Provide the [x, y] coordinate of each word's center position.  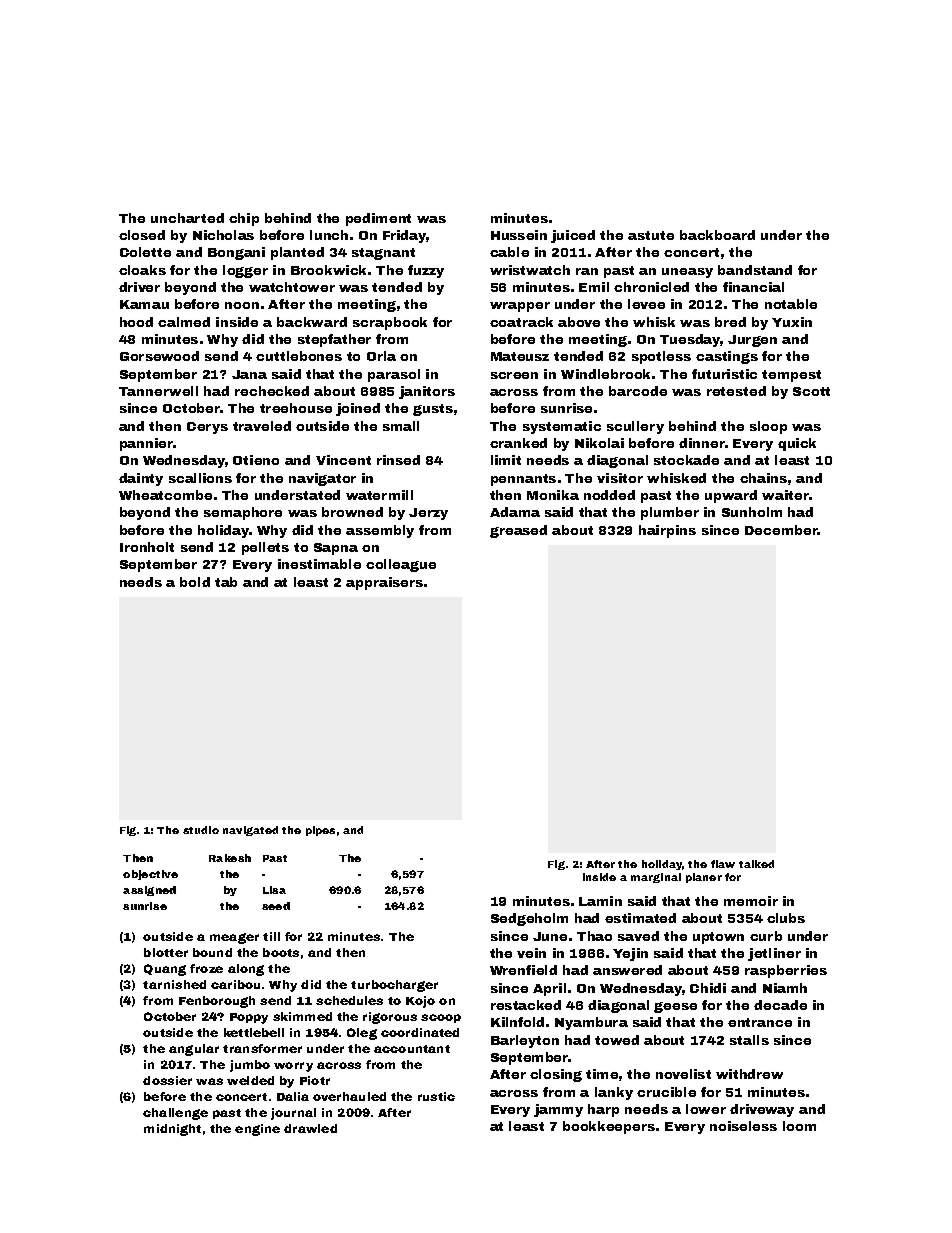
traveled [262, 426]
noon [242, 305]
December [781, 530]
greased [518, 531]
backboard [717, 235]
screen [514, 375]
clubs [786, 918]
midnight [172, 1130]
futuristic [724, 374]
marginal [656, 878]
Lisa [274, 890]
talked [756, 864]
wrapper [520, 307]
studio [201, 830]
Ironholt [147, 547]
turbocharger [394, 986]
